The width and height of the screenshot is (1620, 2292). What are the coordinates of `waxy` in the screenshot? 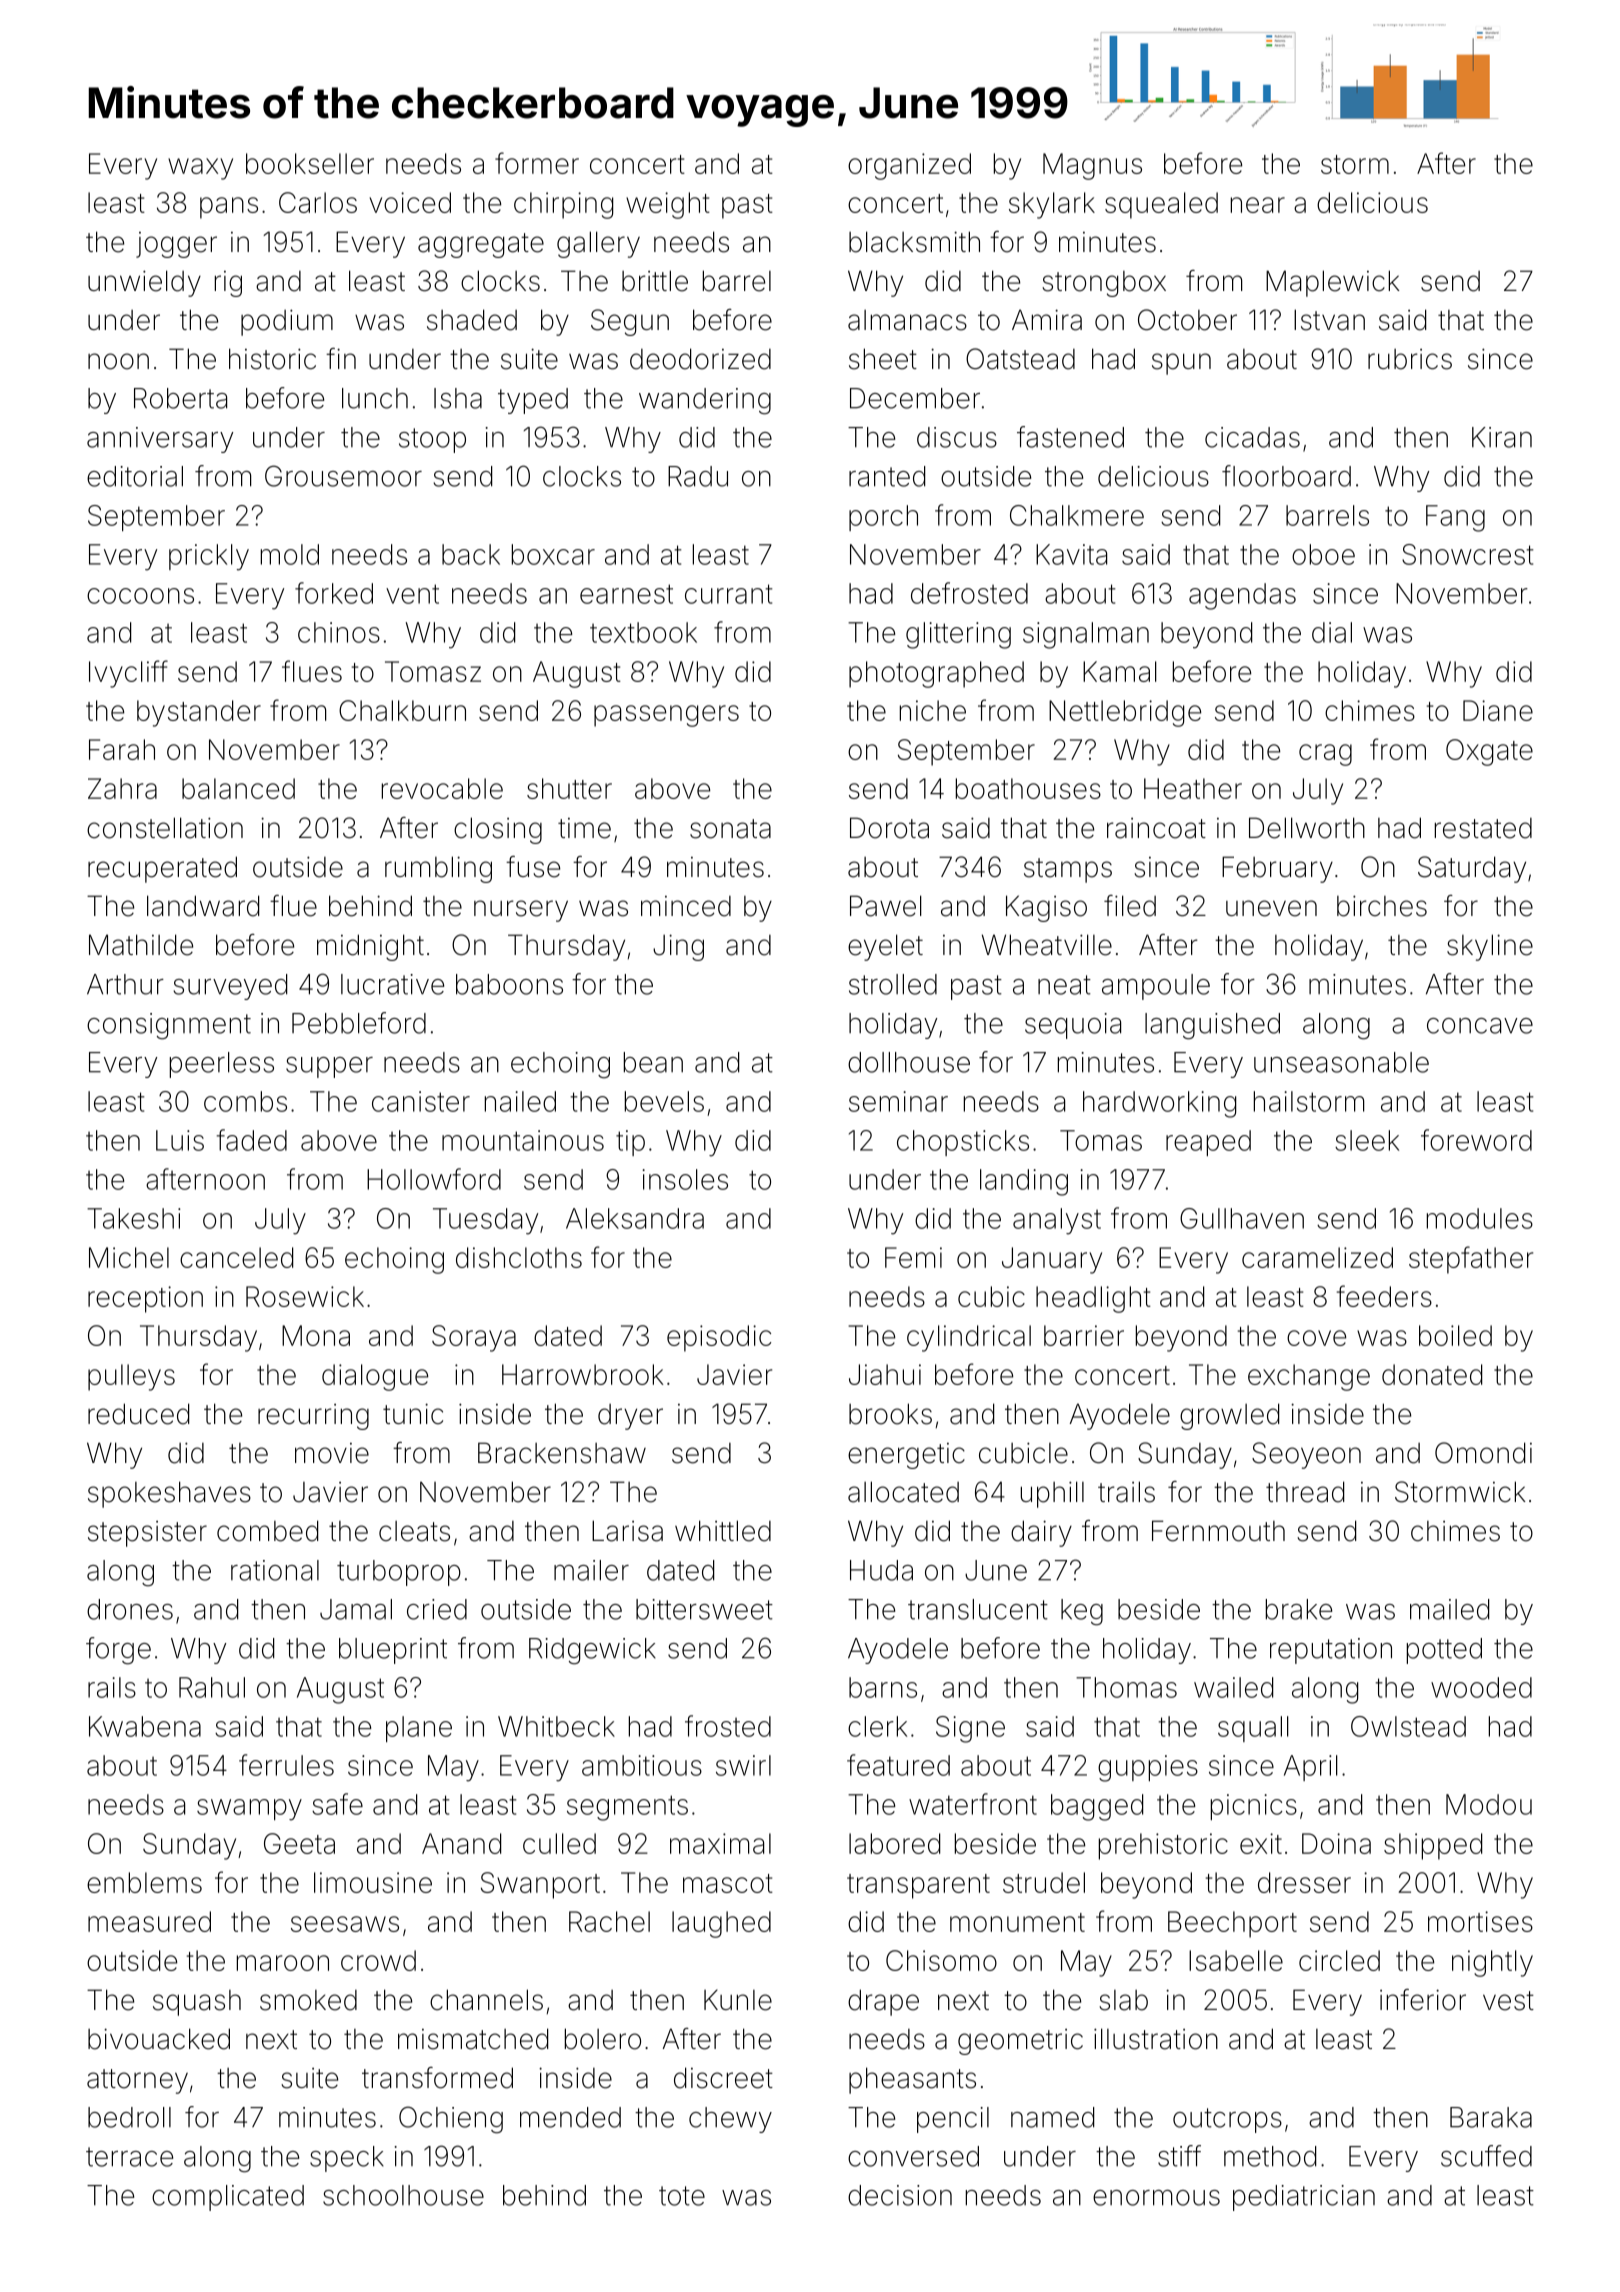 It's located at (200, 169).
